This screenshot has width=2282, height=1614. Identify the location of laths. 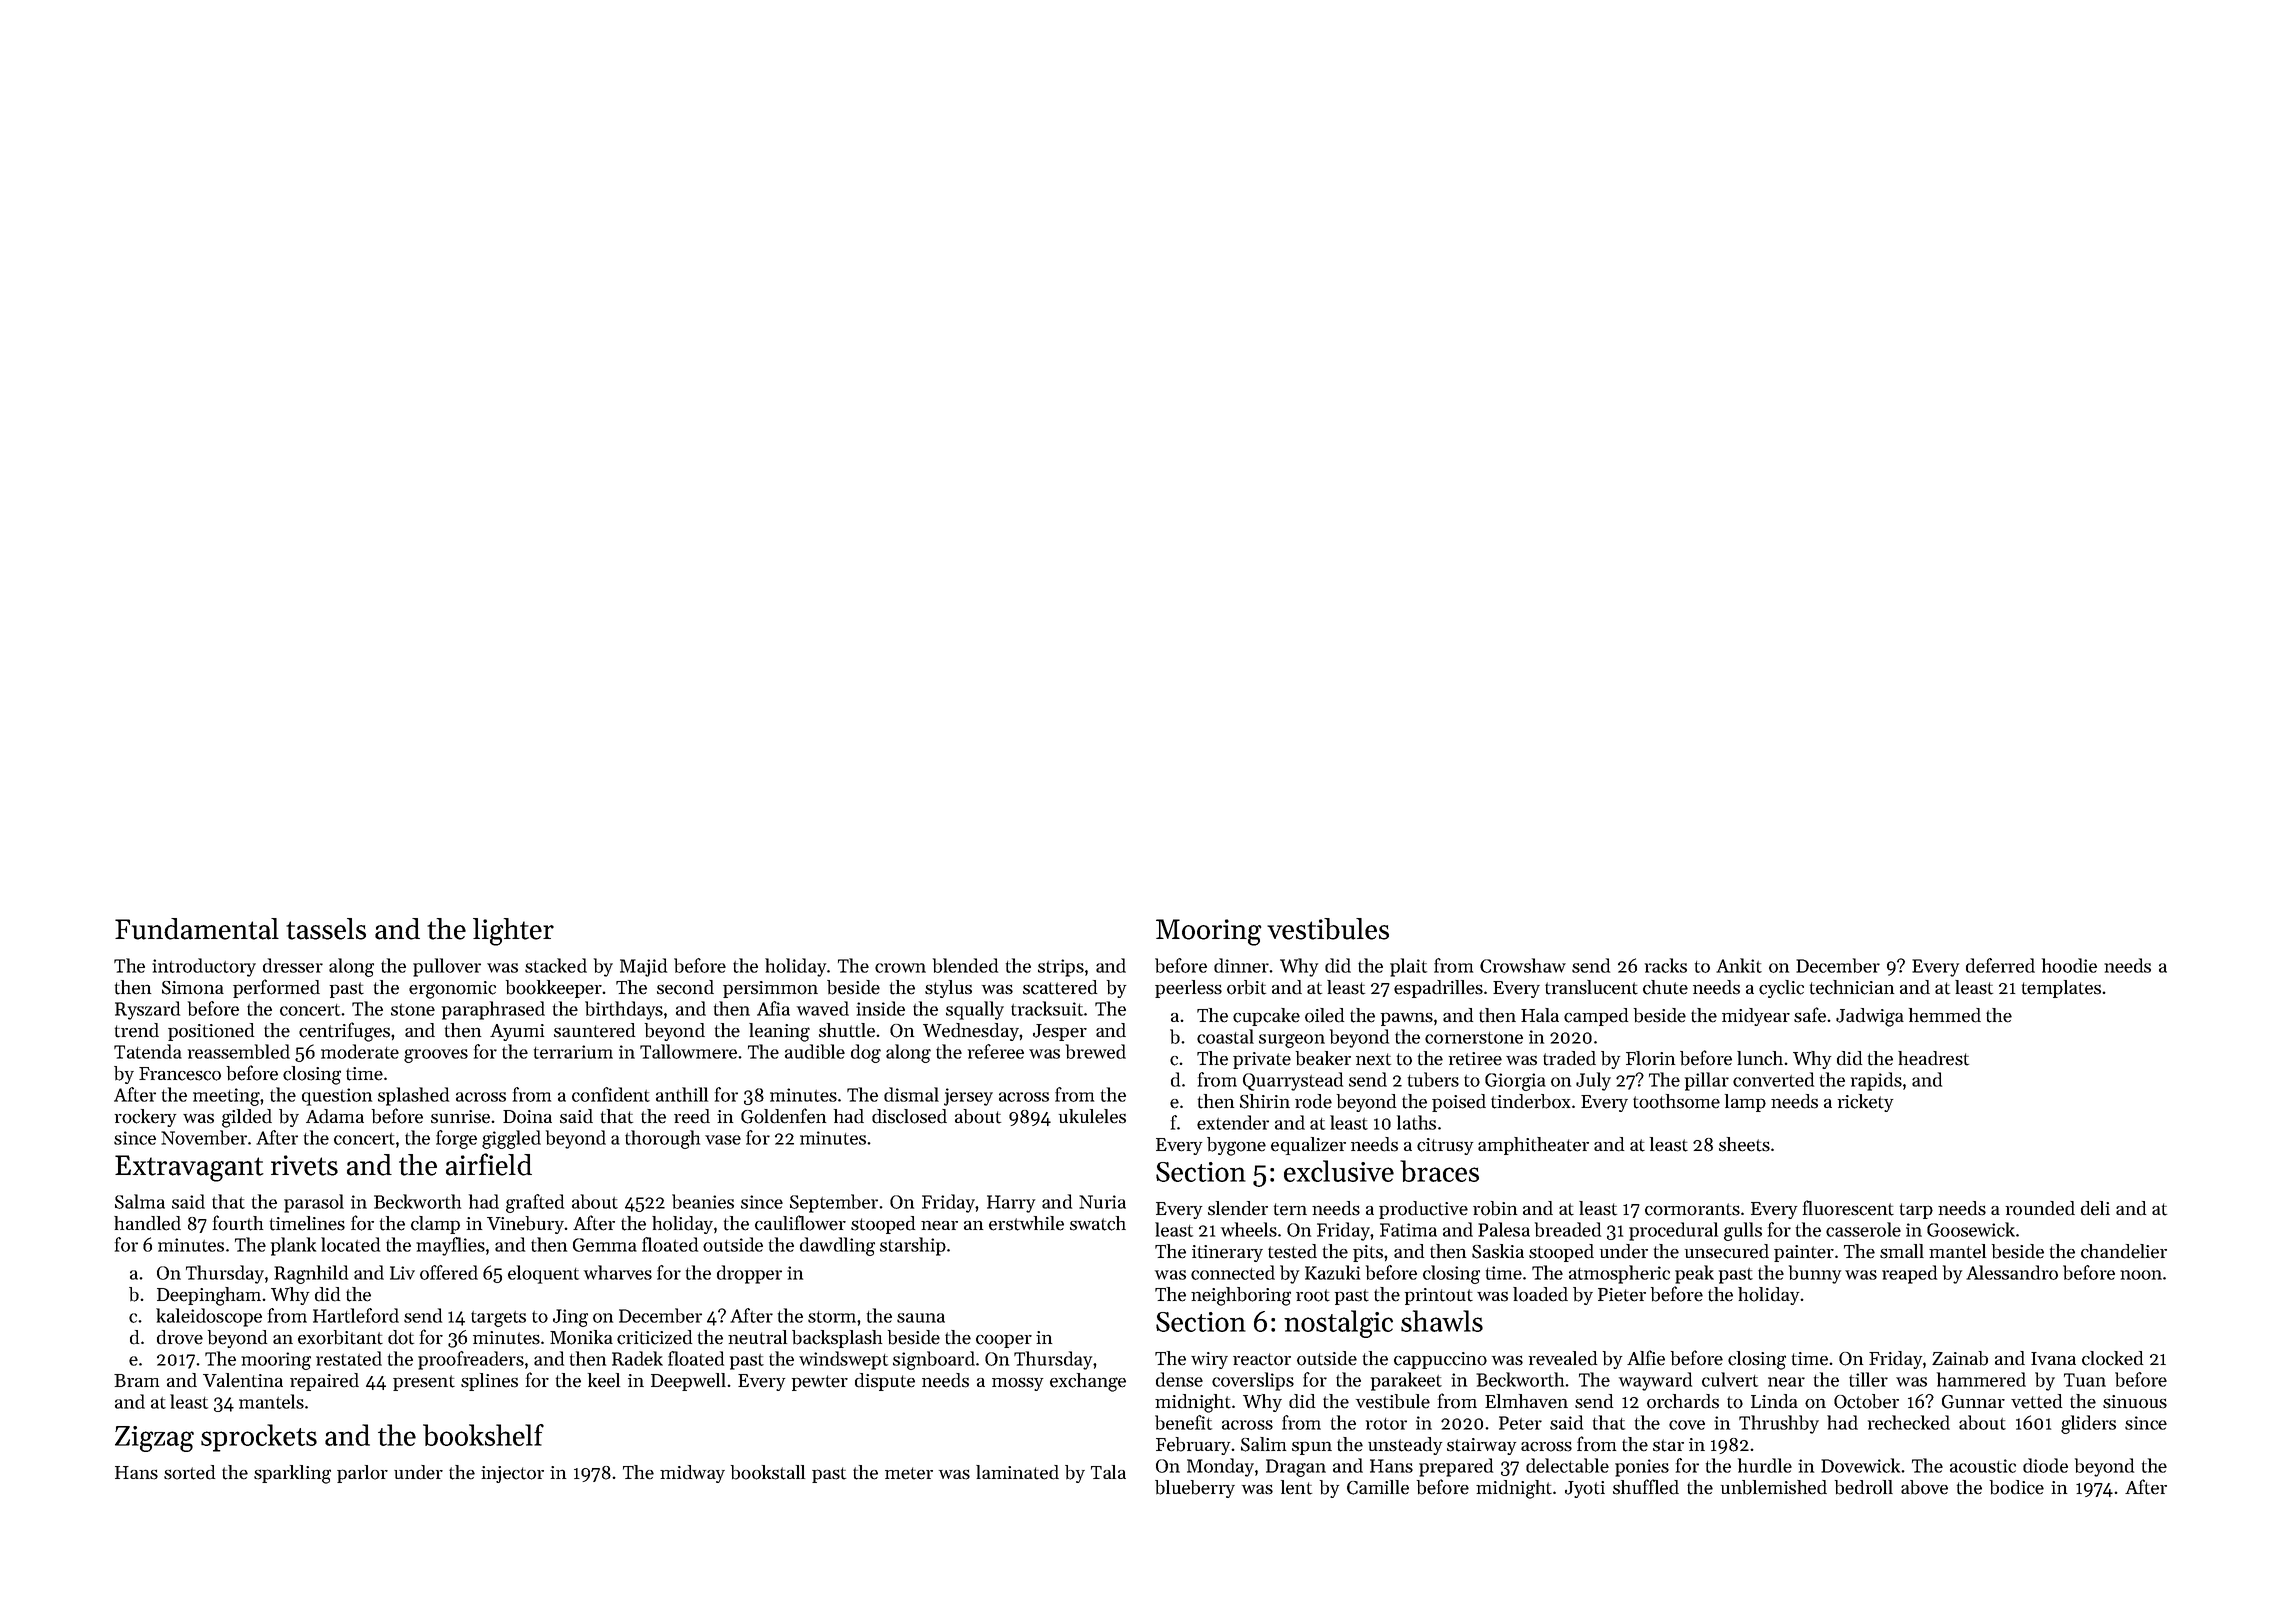
(1416, 1122).
